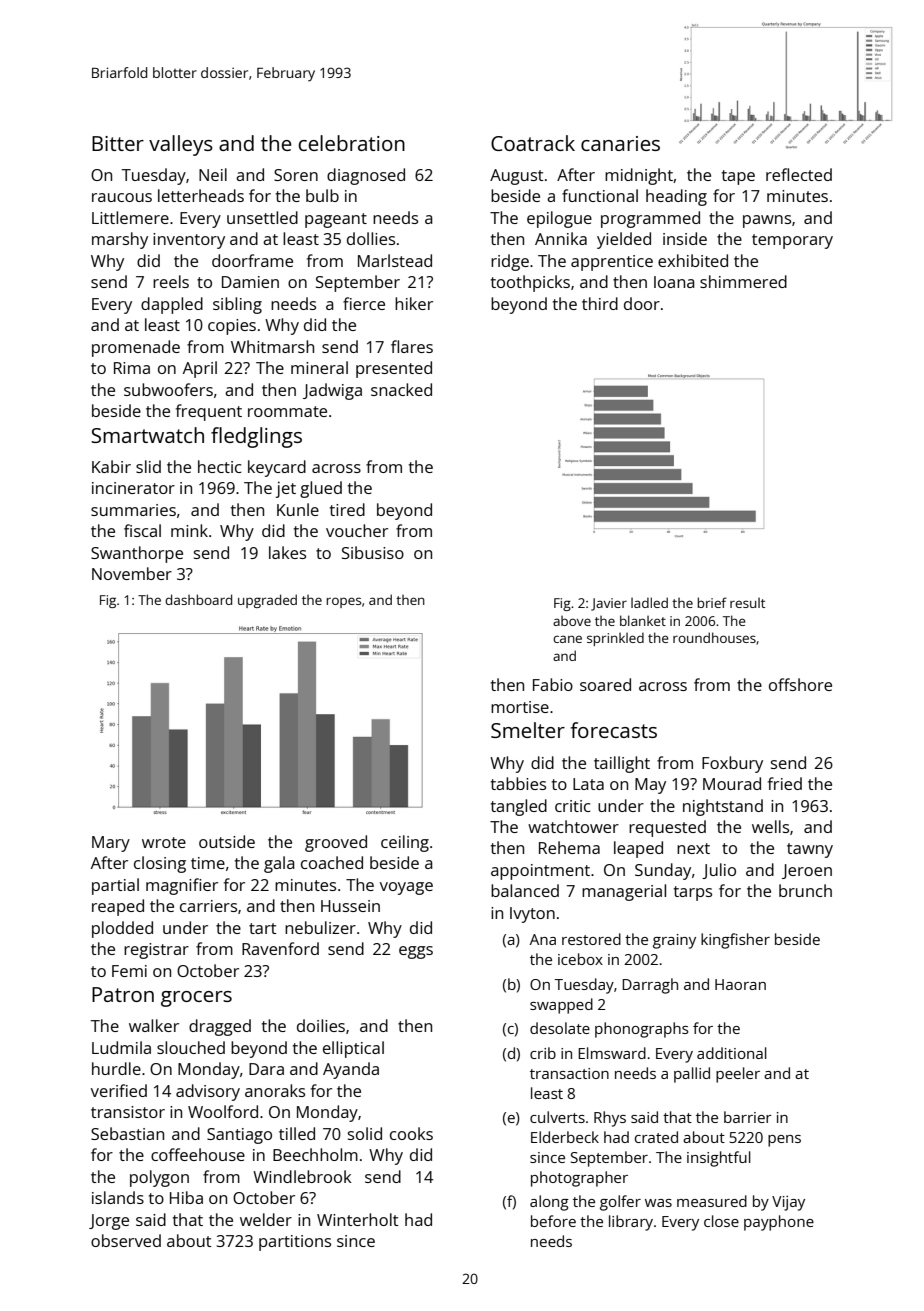  I want to click on hectic, so click(219, 466).
